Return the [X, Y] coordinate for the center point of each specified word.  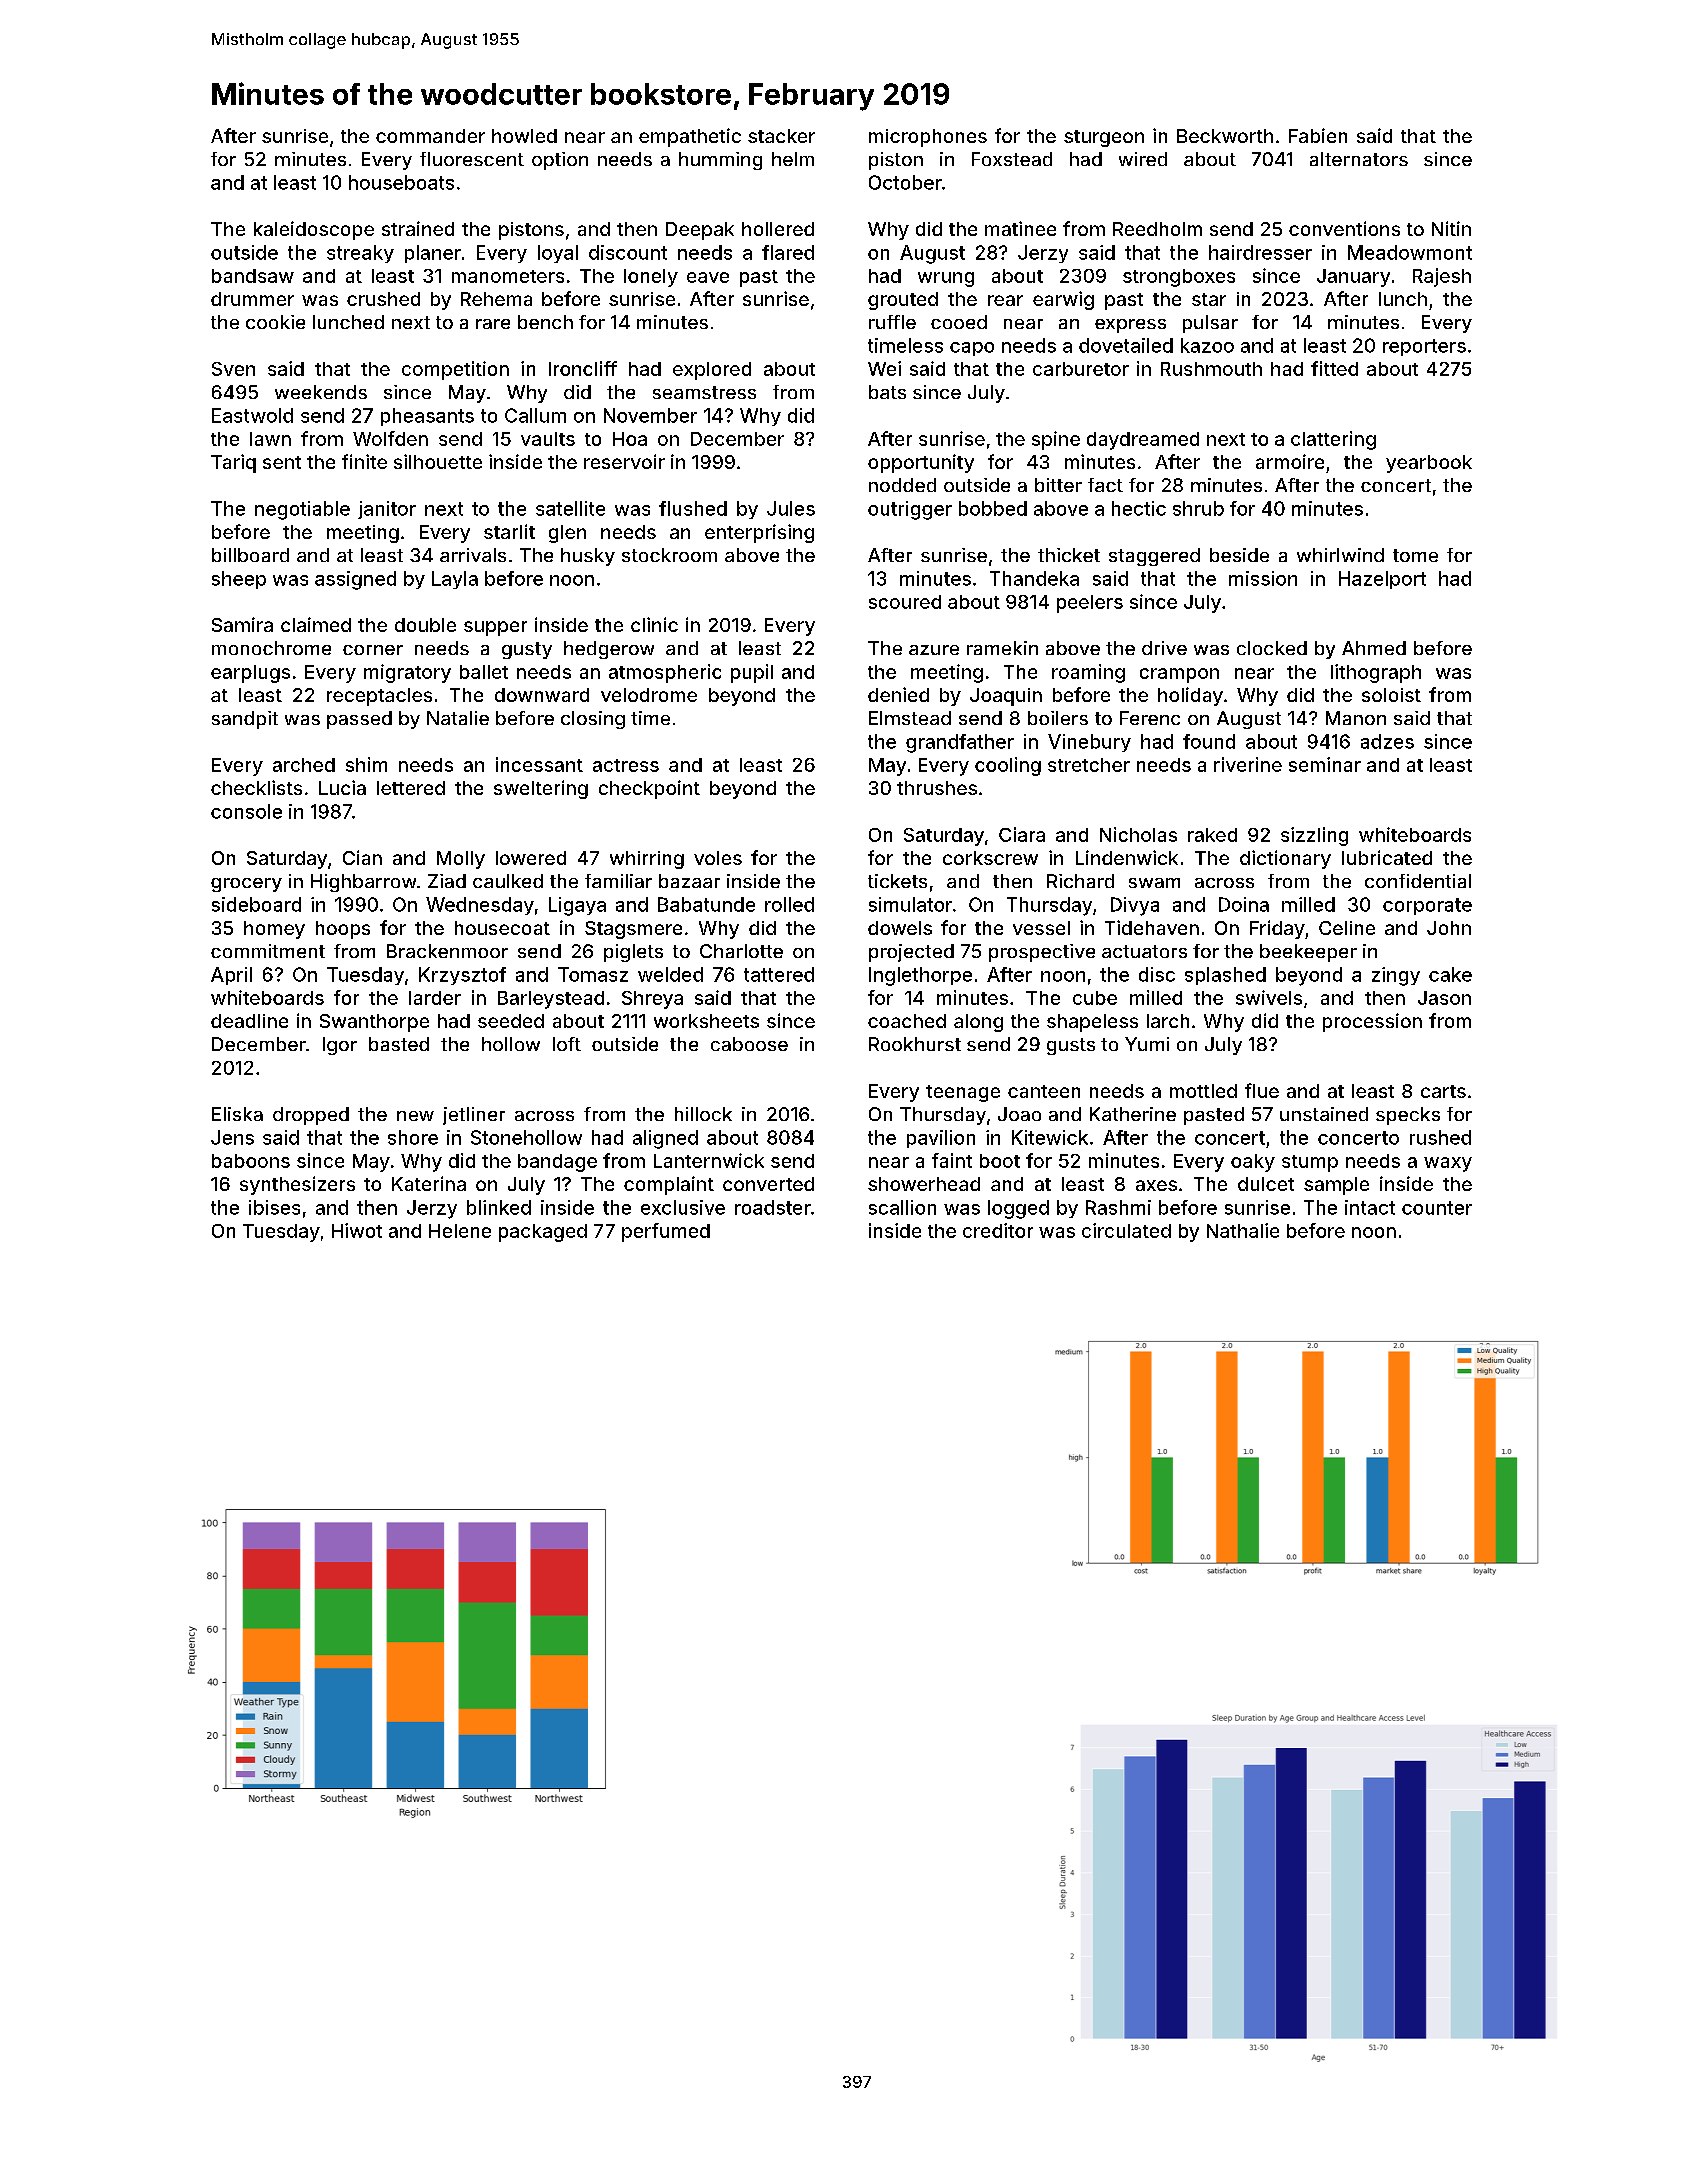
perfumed [666, 1232]
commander [430, 136]
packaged [543, 1233]
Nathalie [1243, 1230]
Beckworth [1225, 136]
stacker [781, 136]
